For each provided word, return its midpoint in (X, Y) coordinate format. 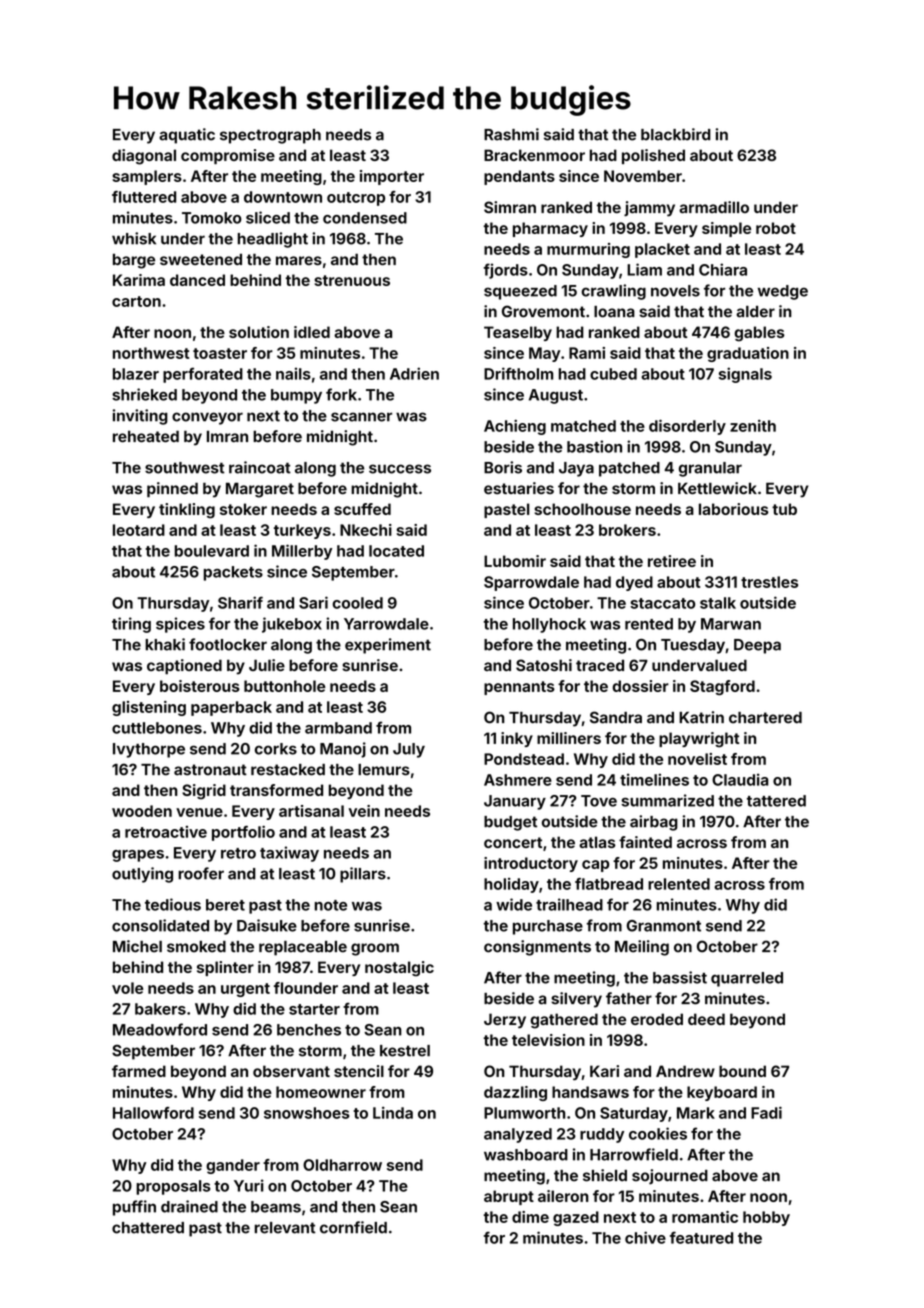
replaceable (303, 948)
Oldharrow (342, 1165)
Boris (503, 467)
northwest (151, 353)
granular (710, 469)
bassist (680, 977)
